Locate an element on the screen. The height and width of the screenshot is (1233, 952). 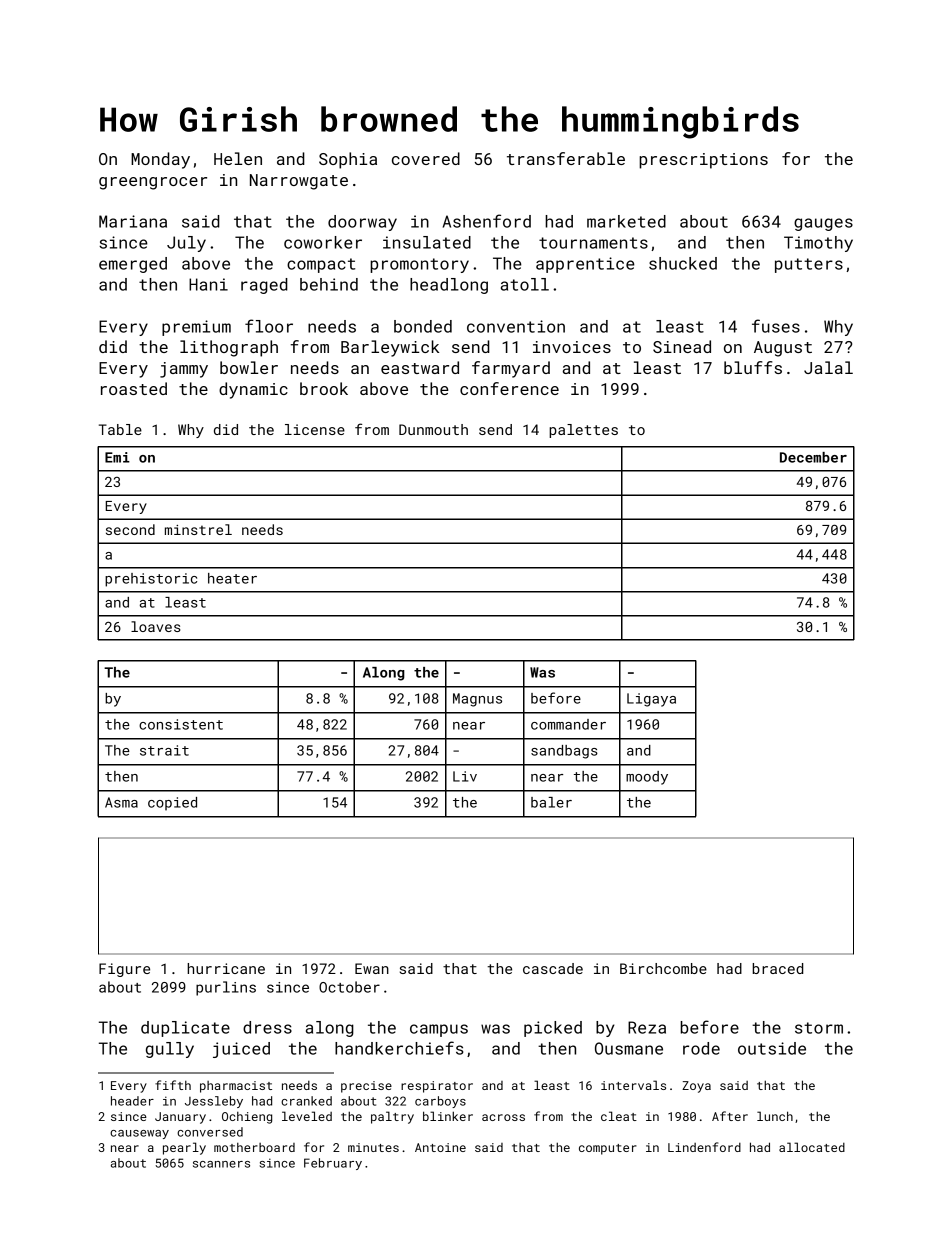
atoll is located at coordinates (525, 284).
